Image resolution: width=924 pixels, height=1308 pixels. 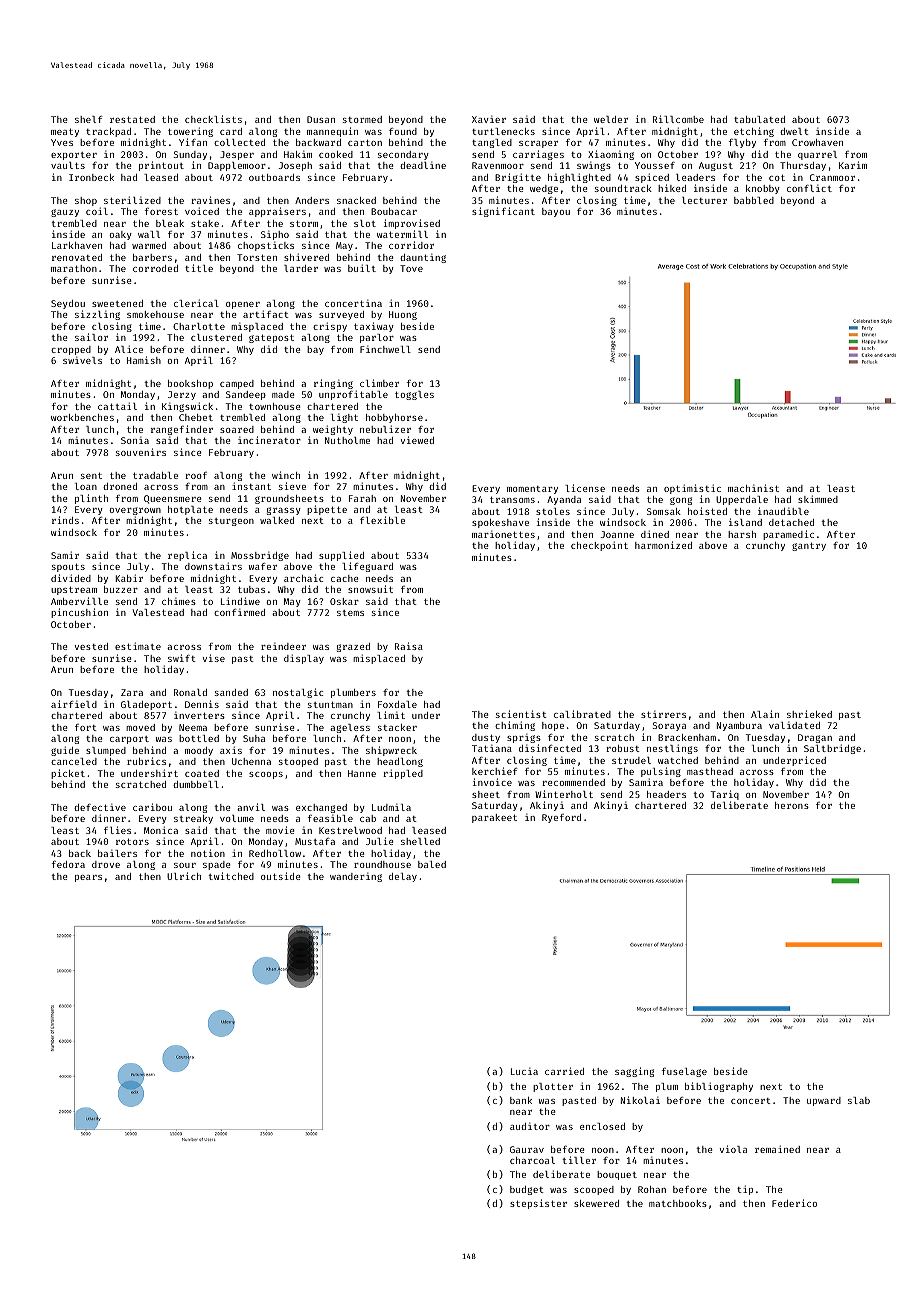 What do you see at coordinates (397, 704) in the document?
I see `Foxdale` at bounding box center [397, 704].
